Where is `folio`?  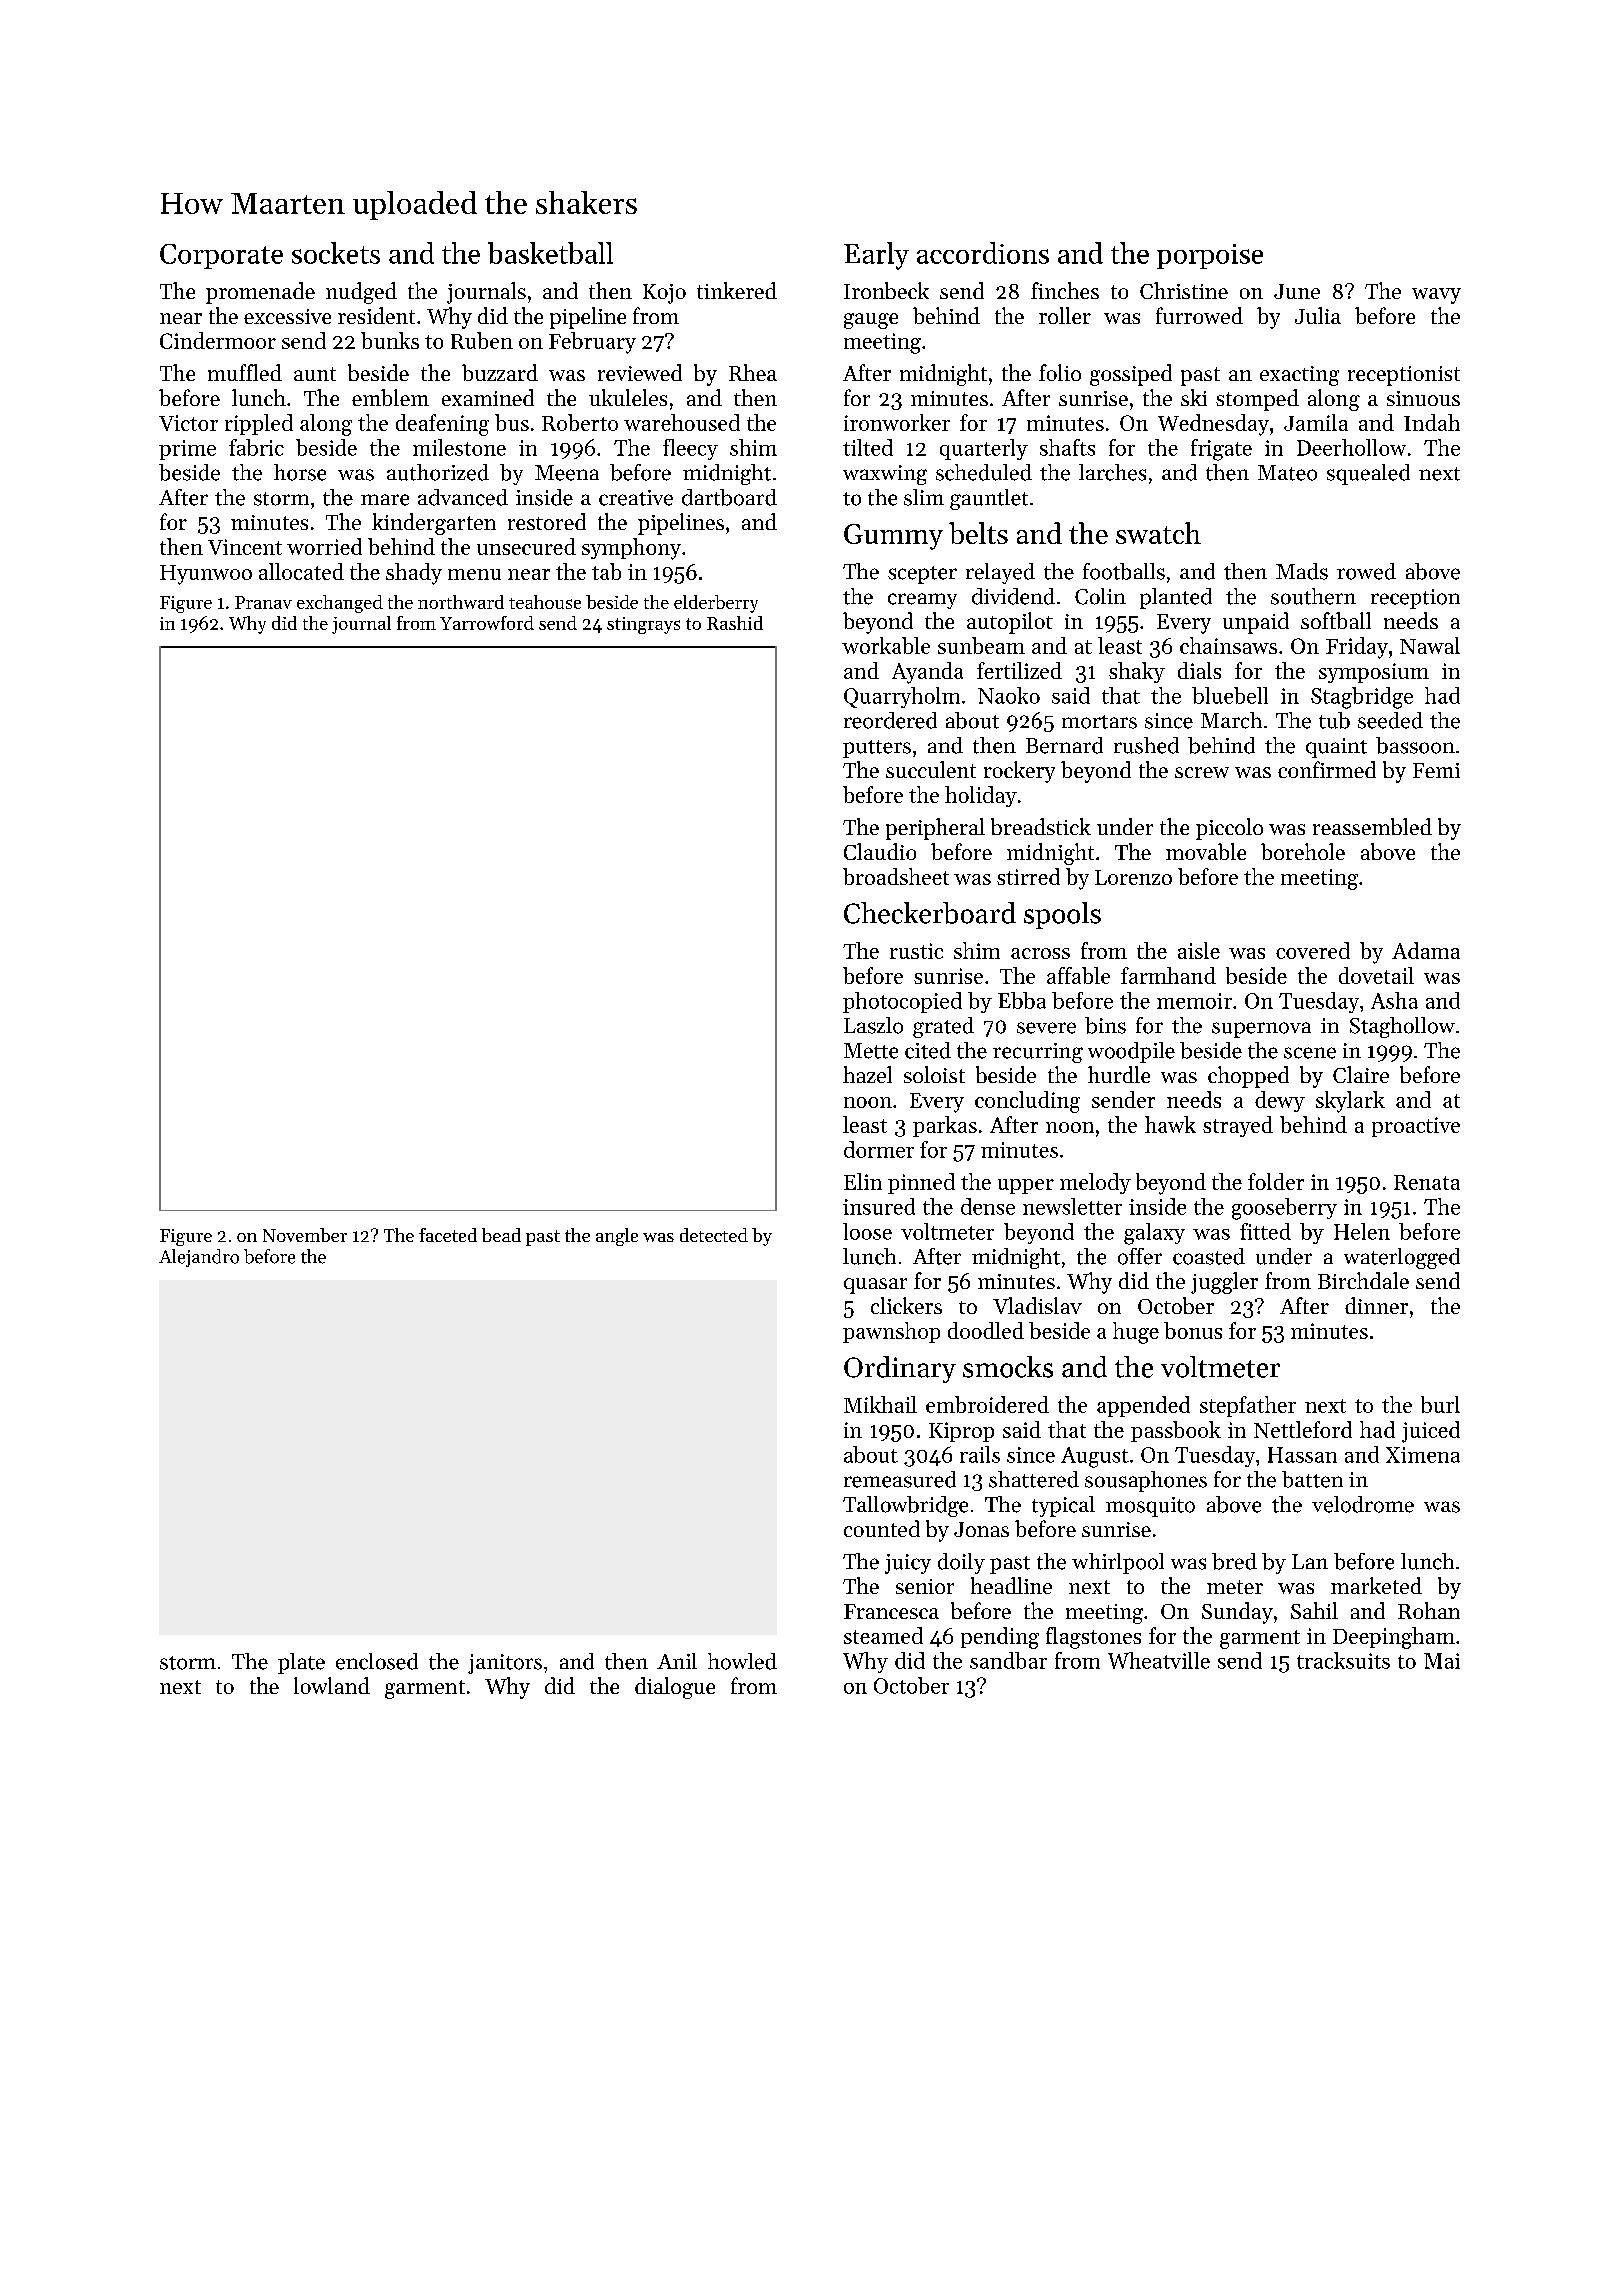
folio is located at coordinates (1060, 372).
